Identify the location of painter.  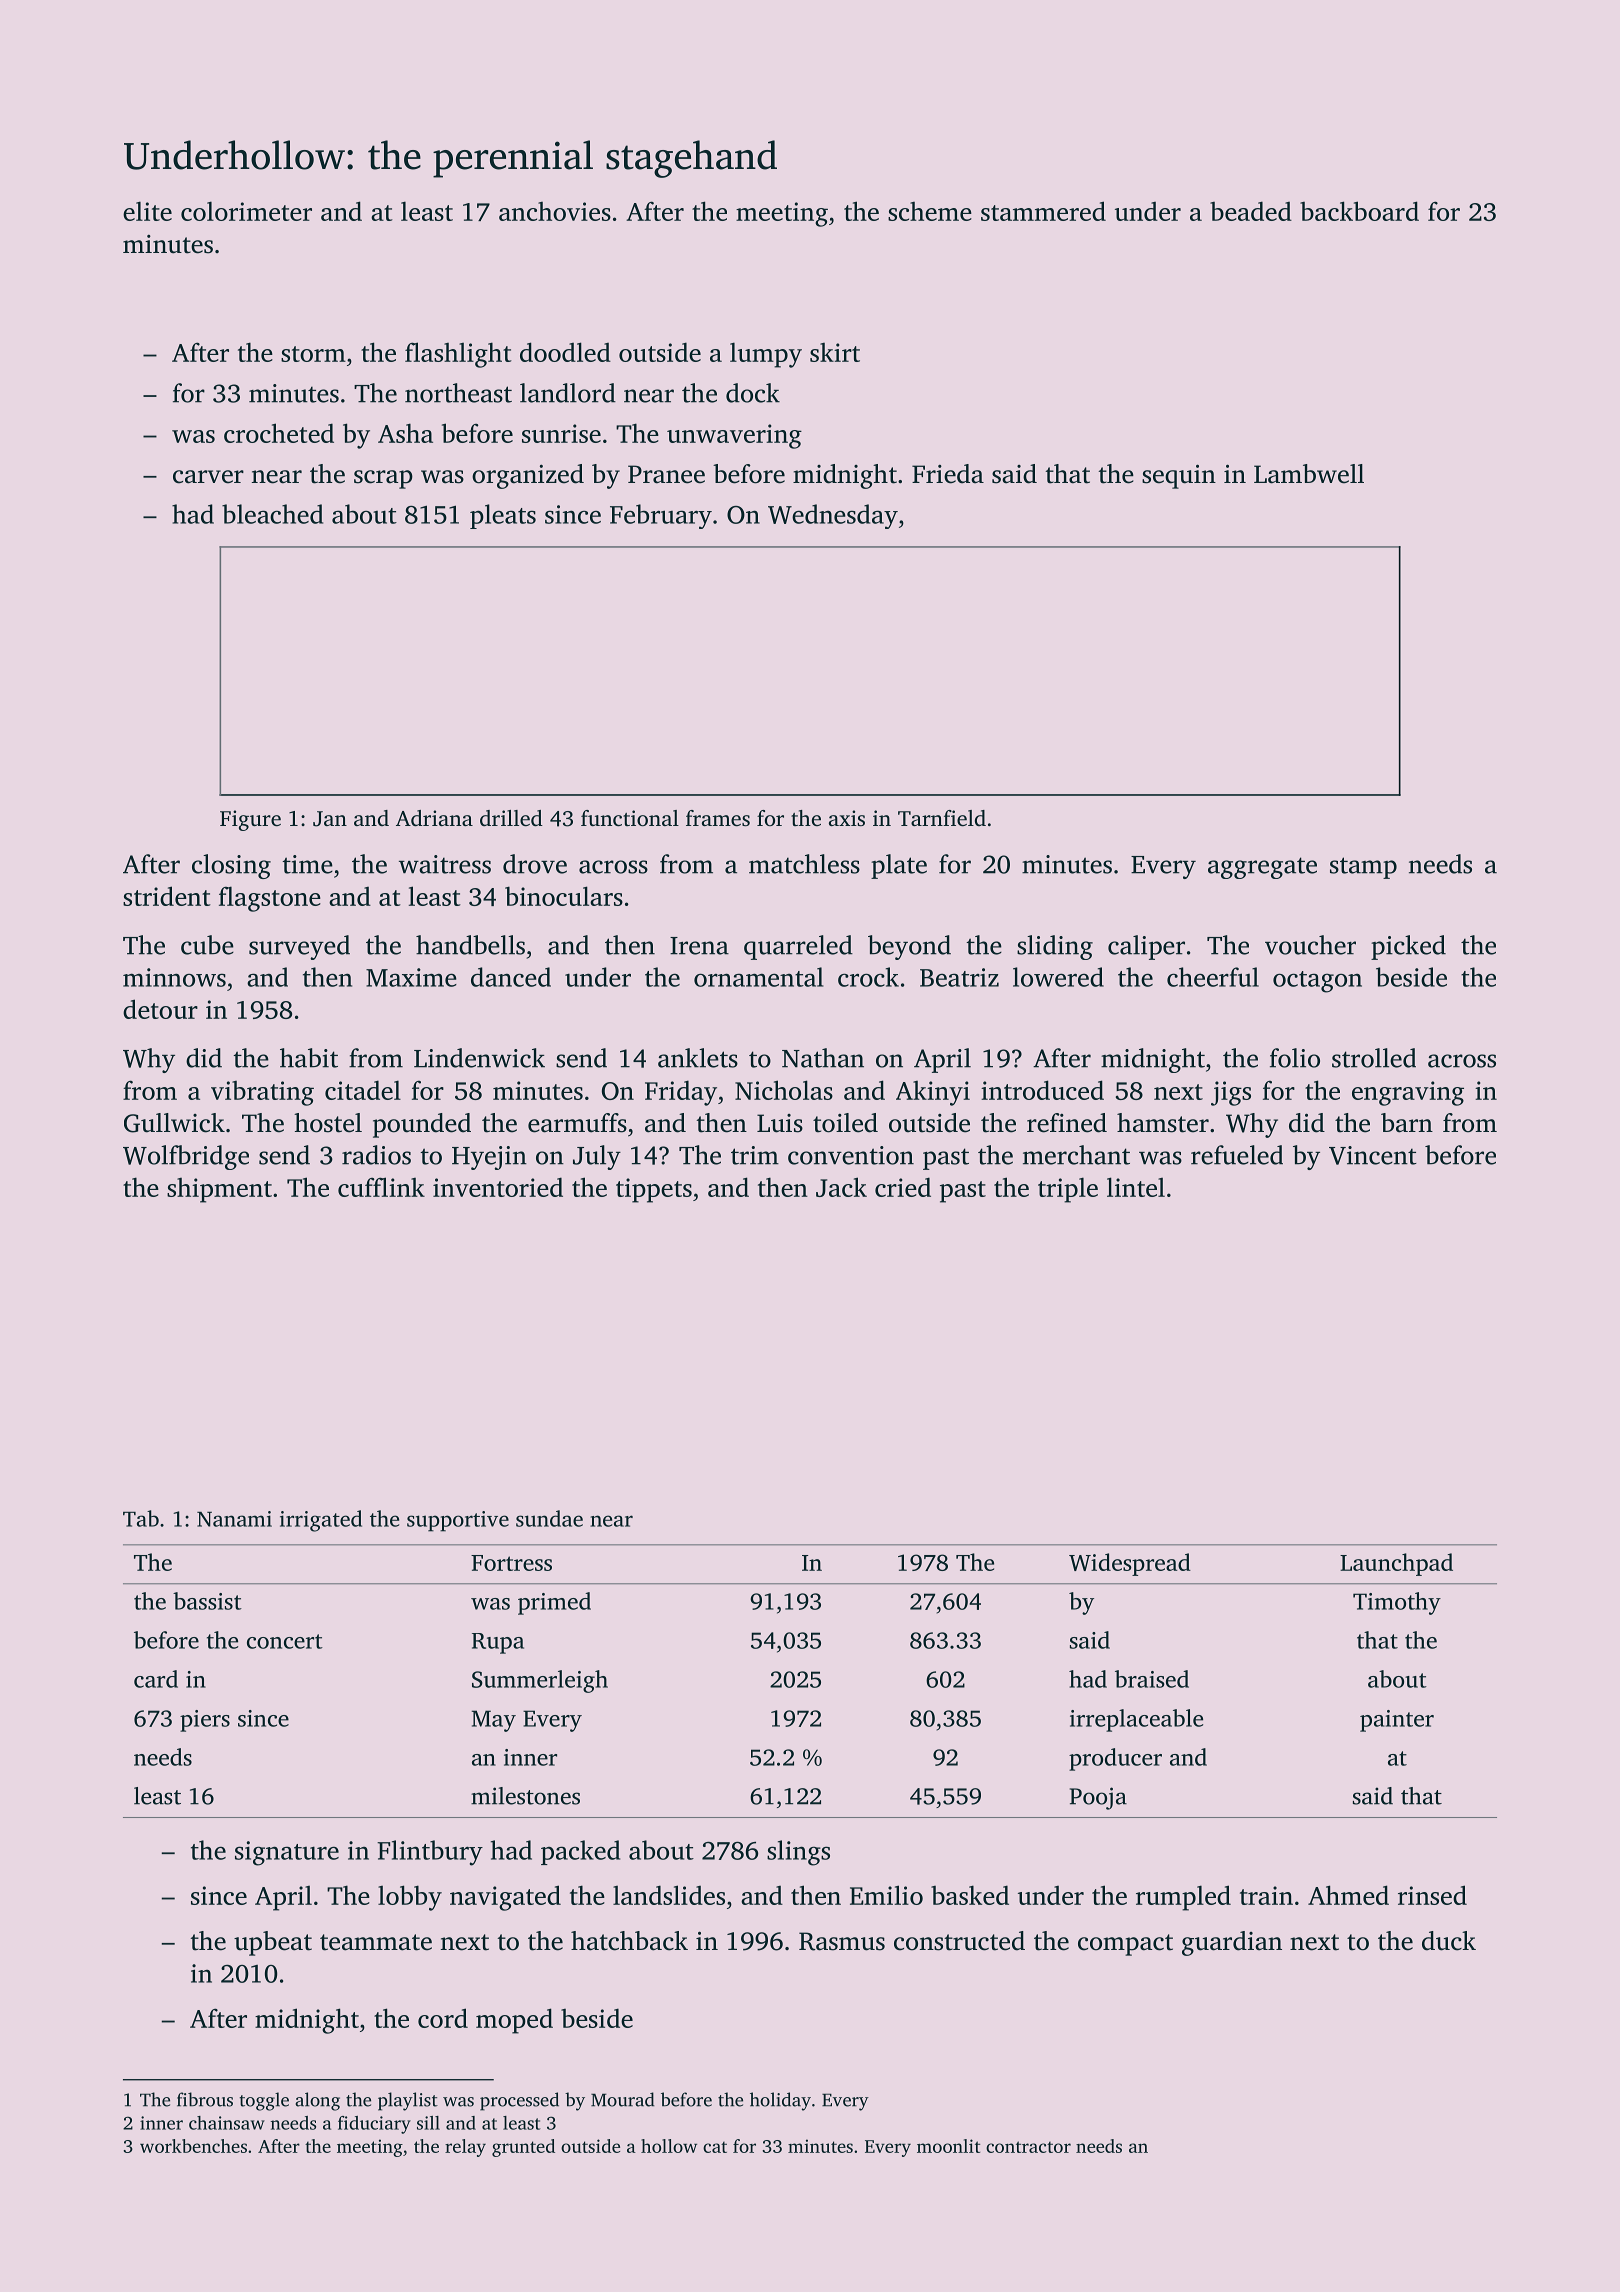
(1397, 1721).
